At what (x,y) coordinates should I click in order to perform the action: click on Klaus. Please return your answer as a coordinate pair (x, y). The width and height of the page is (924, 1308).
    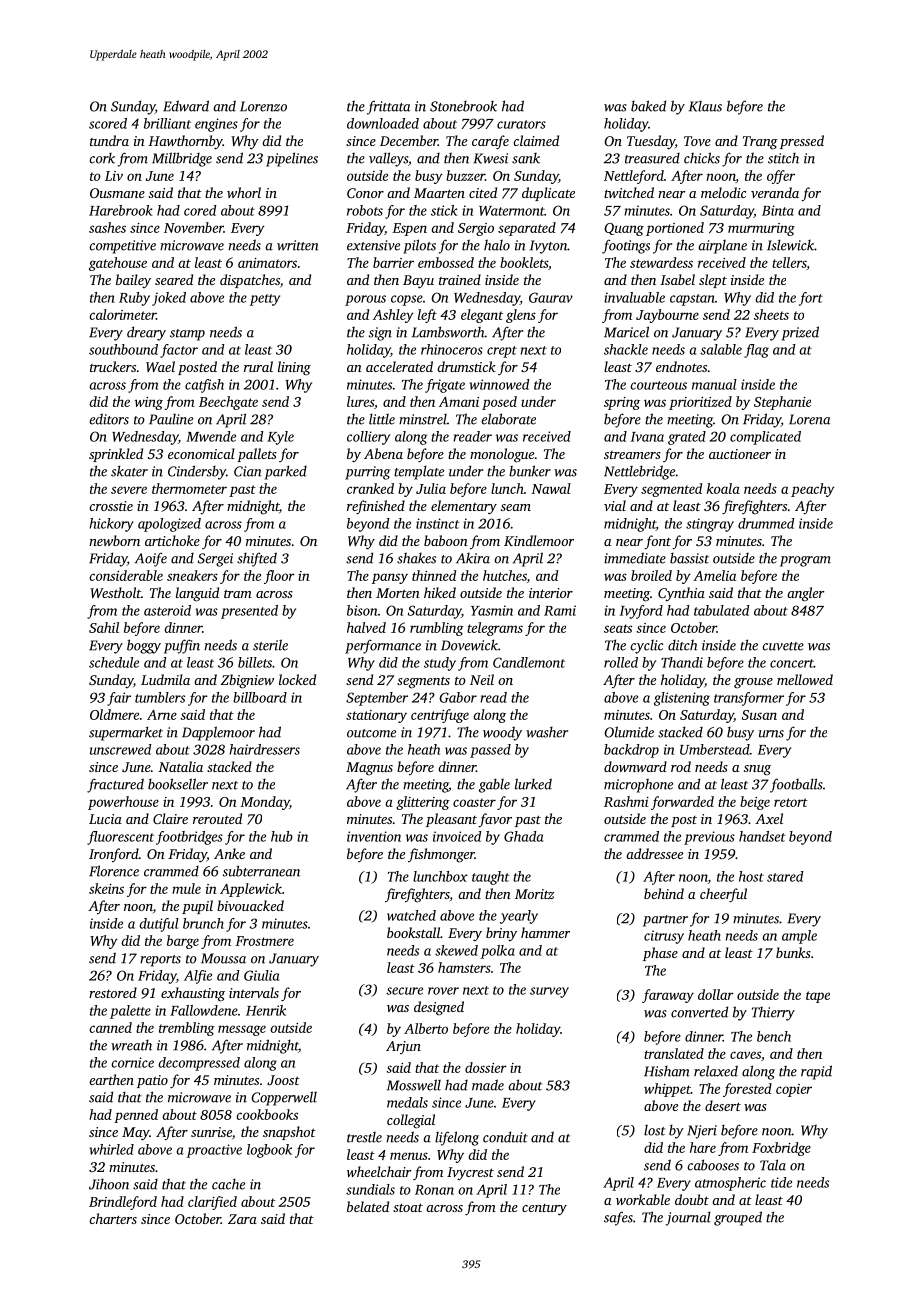
    Looking at the image, I should click on (705, 106).
